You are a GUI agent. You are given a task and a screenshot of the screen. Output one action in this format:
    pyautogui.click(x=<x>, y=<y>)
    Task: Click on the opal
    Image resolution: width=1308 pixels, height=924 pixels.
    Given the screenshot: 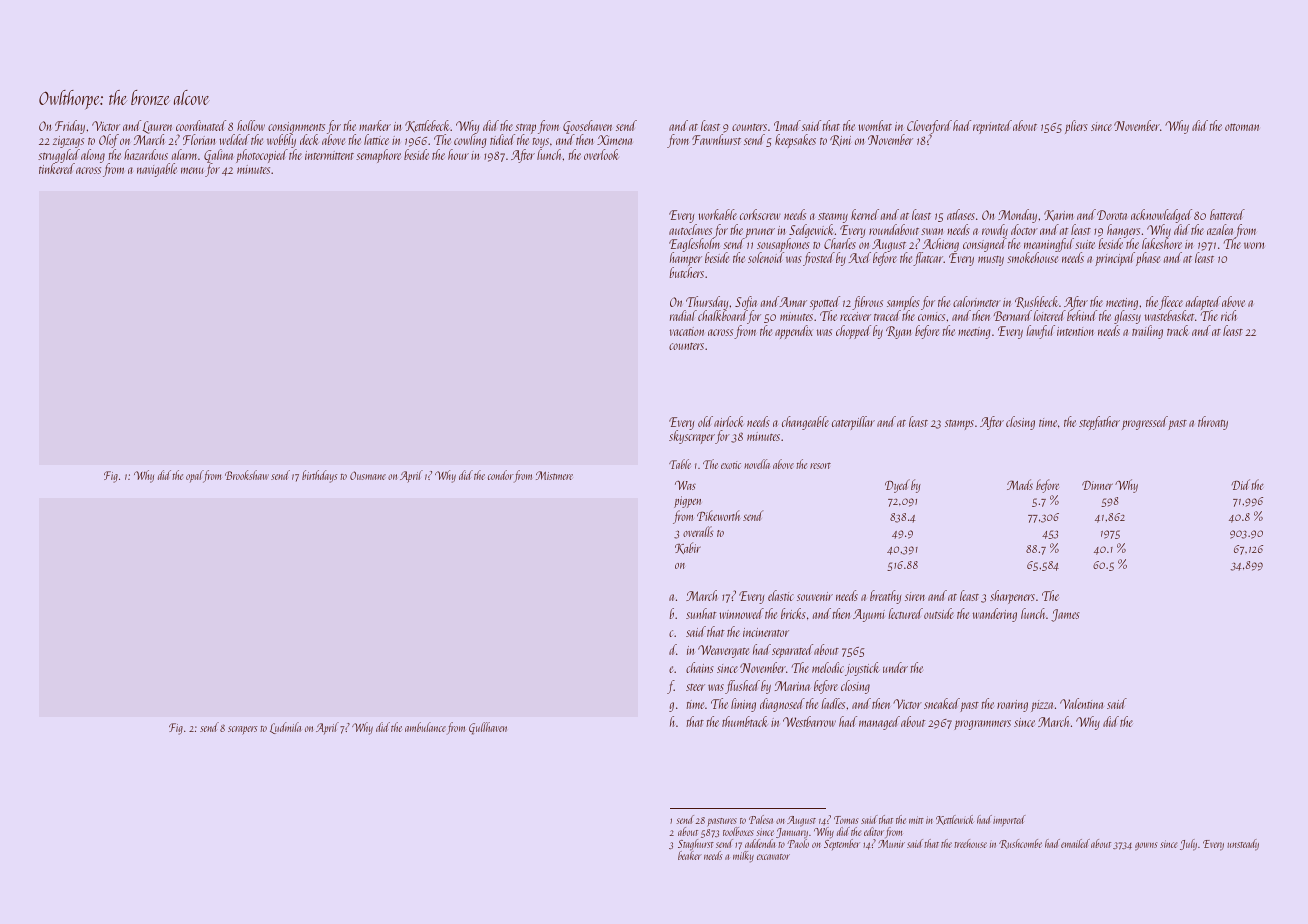 What is the action you would take?
    pyautogui.click(x=194, y=476)
